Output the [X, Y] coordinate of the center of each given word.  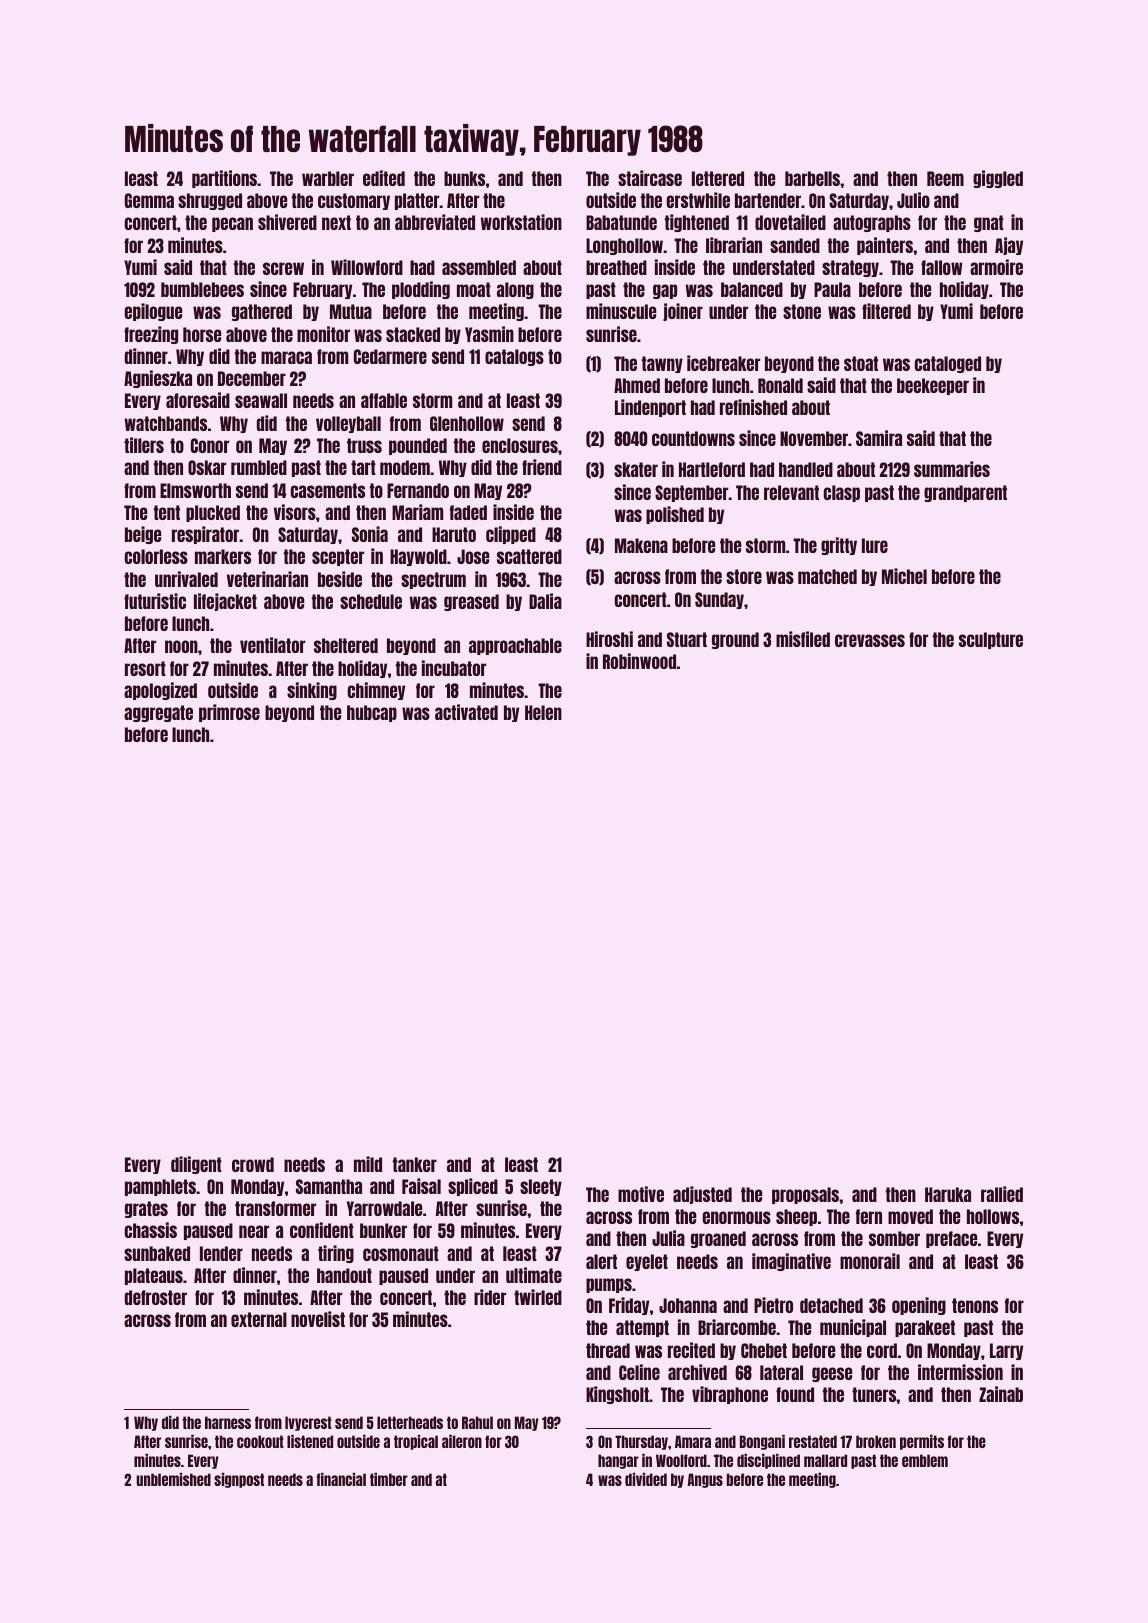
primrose [229, 713]
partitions [225, 179]
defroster [156, 1297]
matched [827, 576]
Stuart [687, 639]
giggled [998, 179]
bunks [464, 178]
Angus [705, 1480]
